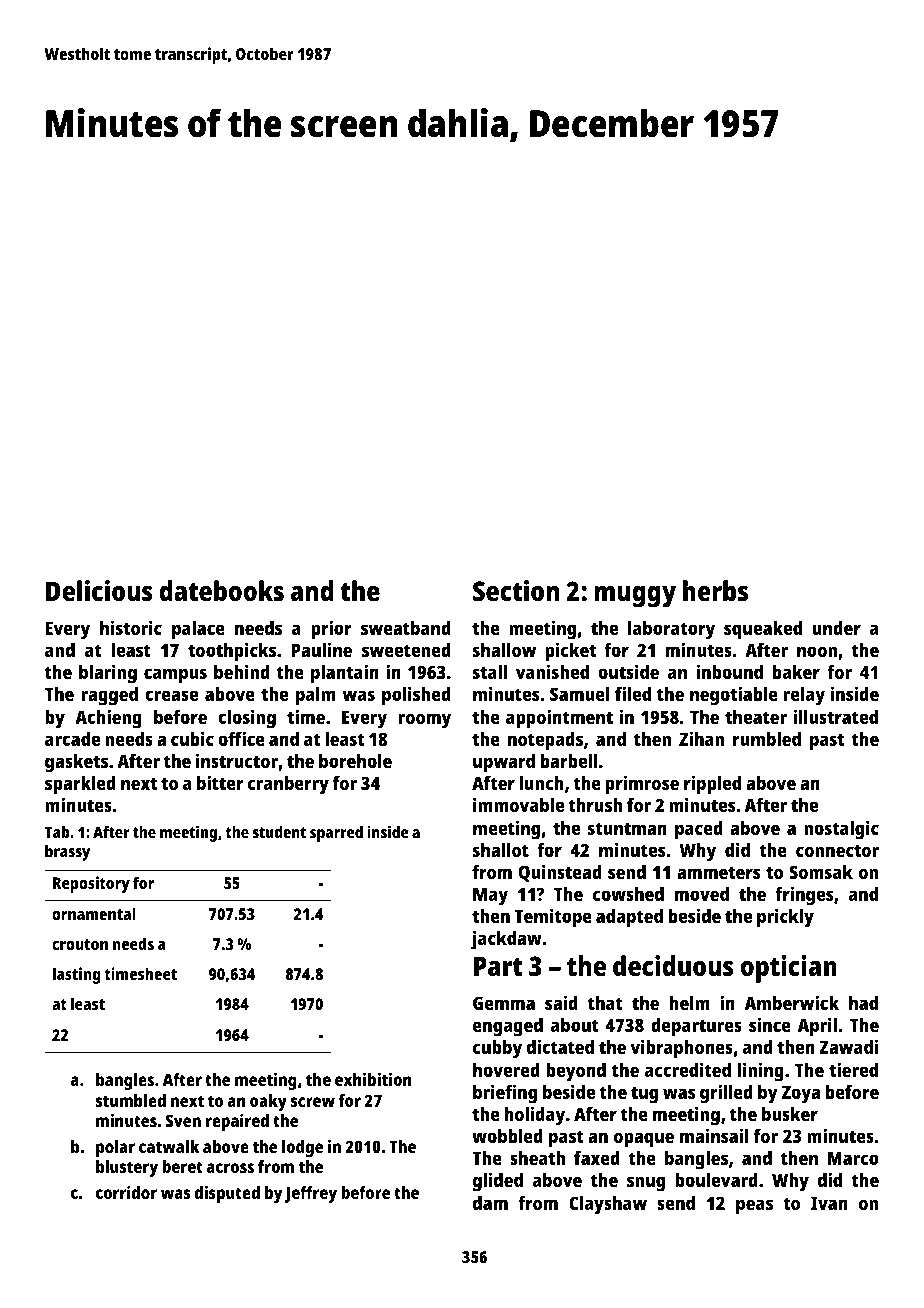 The height and width of the screenshot is (1308, 924). Describe the element at coordinates (504, 650) in the screenshot. I see `shallow` at that location.
